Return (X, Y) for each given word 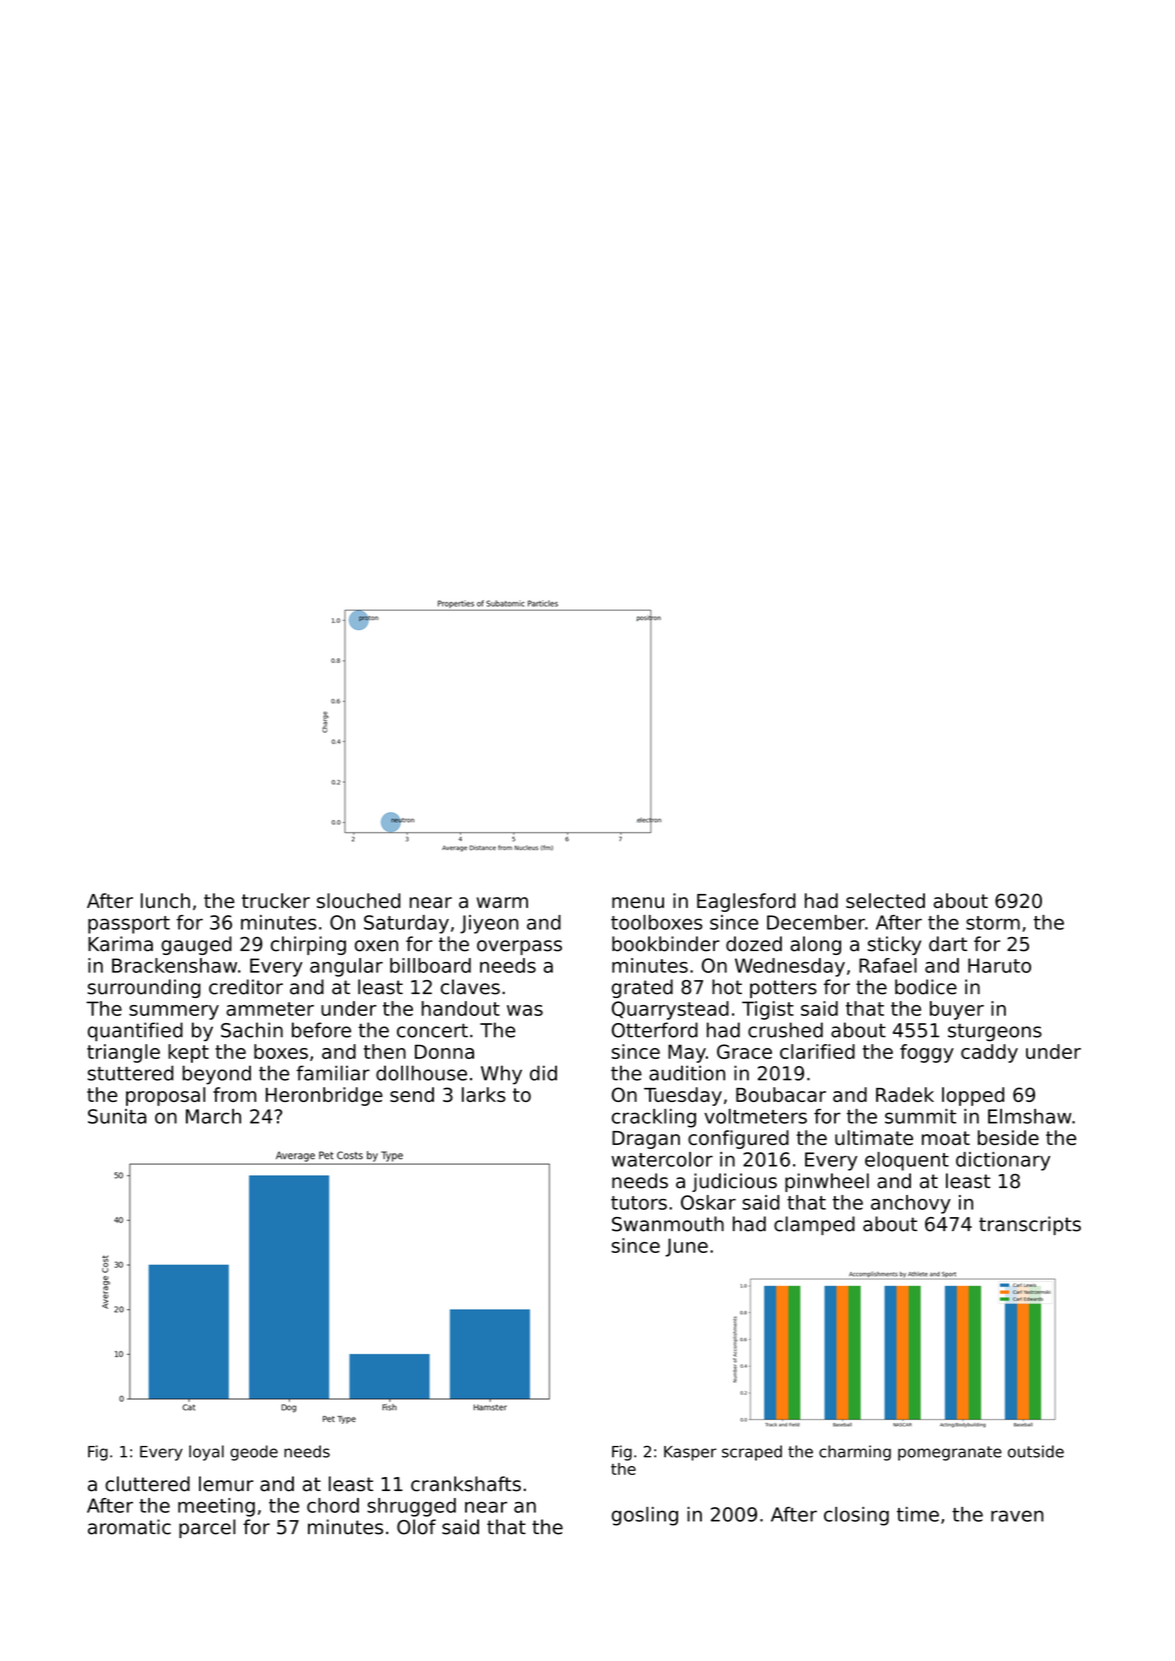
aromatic (129, 1527)
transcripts (1030, 1225)
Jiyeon (489, 924)
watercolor (662, 1159)
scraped (752, 1453)
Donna (444, 1051)
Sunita (117, 1116)
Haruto (999, 965)
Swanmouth (668, 1224)
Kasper (690, 1453)
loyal (206, 1453)
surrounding (144, 988)
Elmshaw (1030, 1116)
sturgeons (995, 1032)
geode (254, 1453)
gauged (196, 945)
